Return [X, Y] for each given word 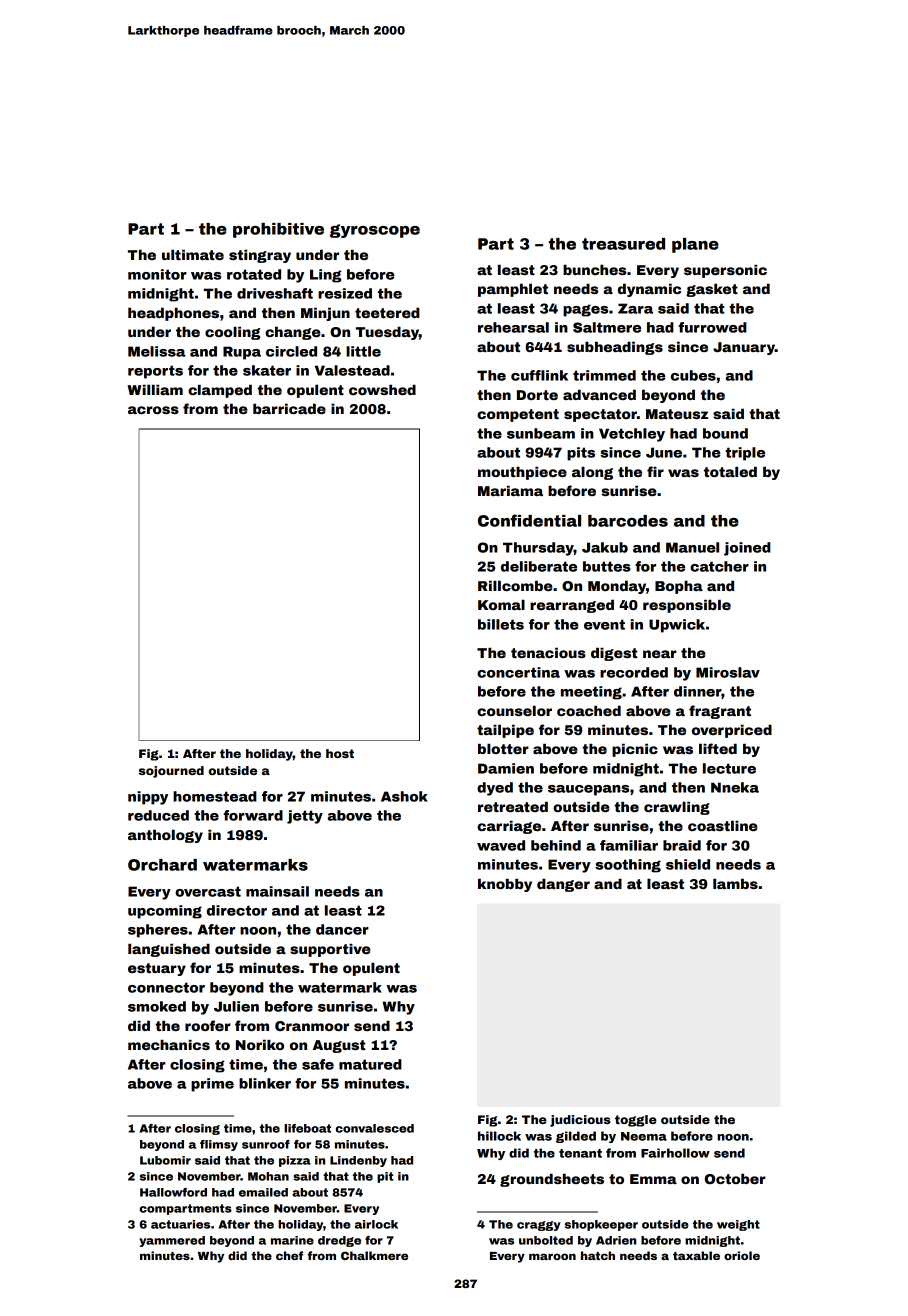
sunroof [266, 1144]
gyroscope [375, 231]
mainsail [277, 891]
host [340, 753]
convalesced [374, 1128]
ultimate [193, 255]
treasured [623, 244]
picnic [635, 750]
